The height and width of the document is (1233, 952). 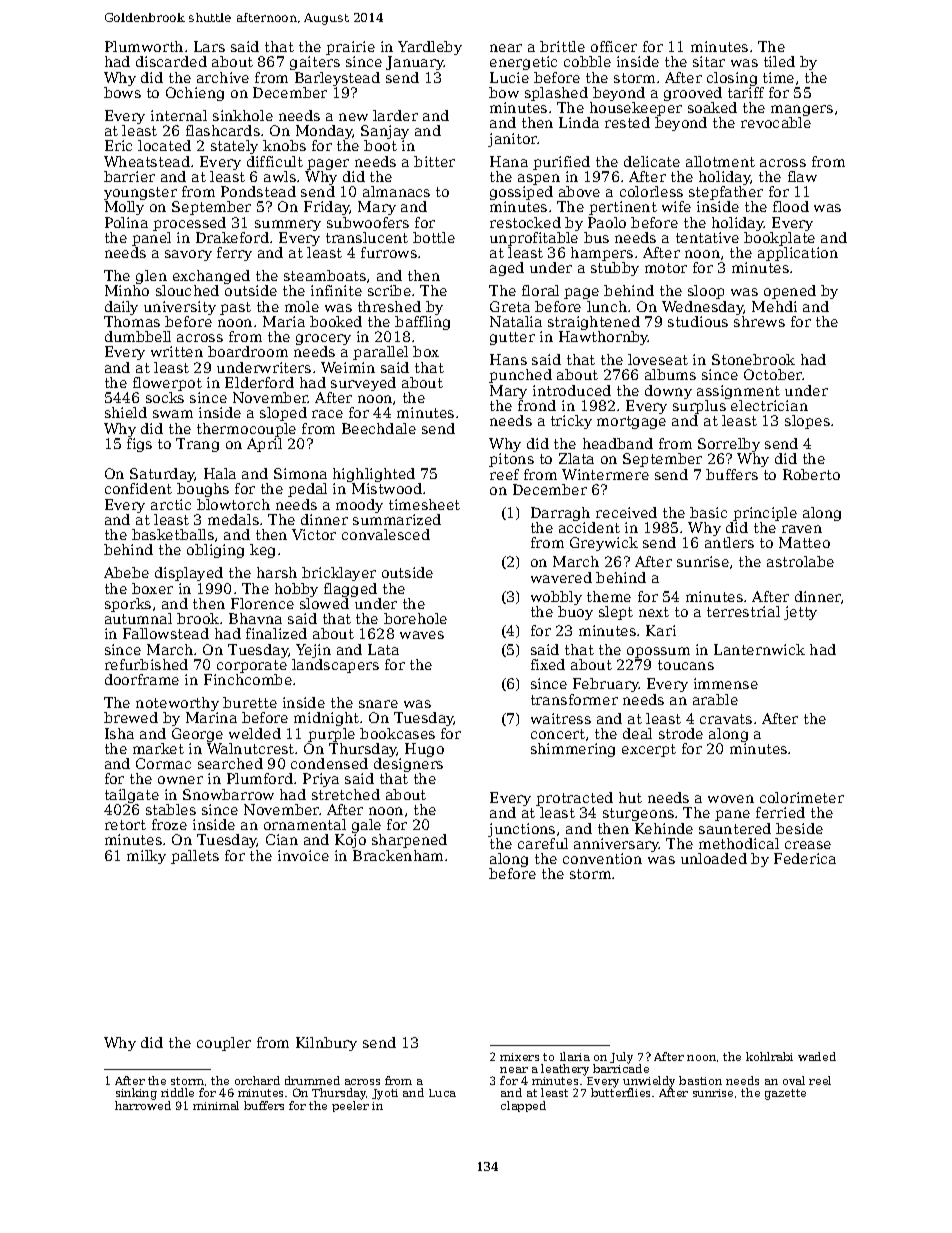 I want to click on coupler, so click(x=224, y=1044).
